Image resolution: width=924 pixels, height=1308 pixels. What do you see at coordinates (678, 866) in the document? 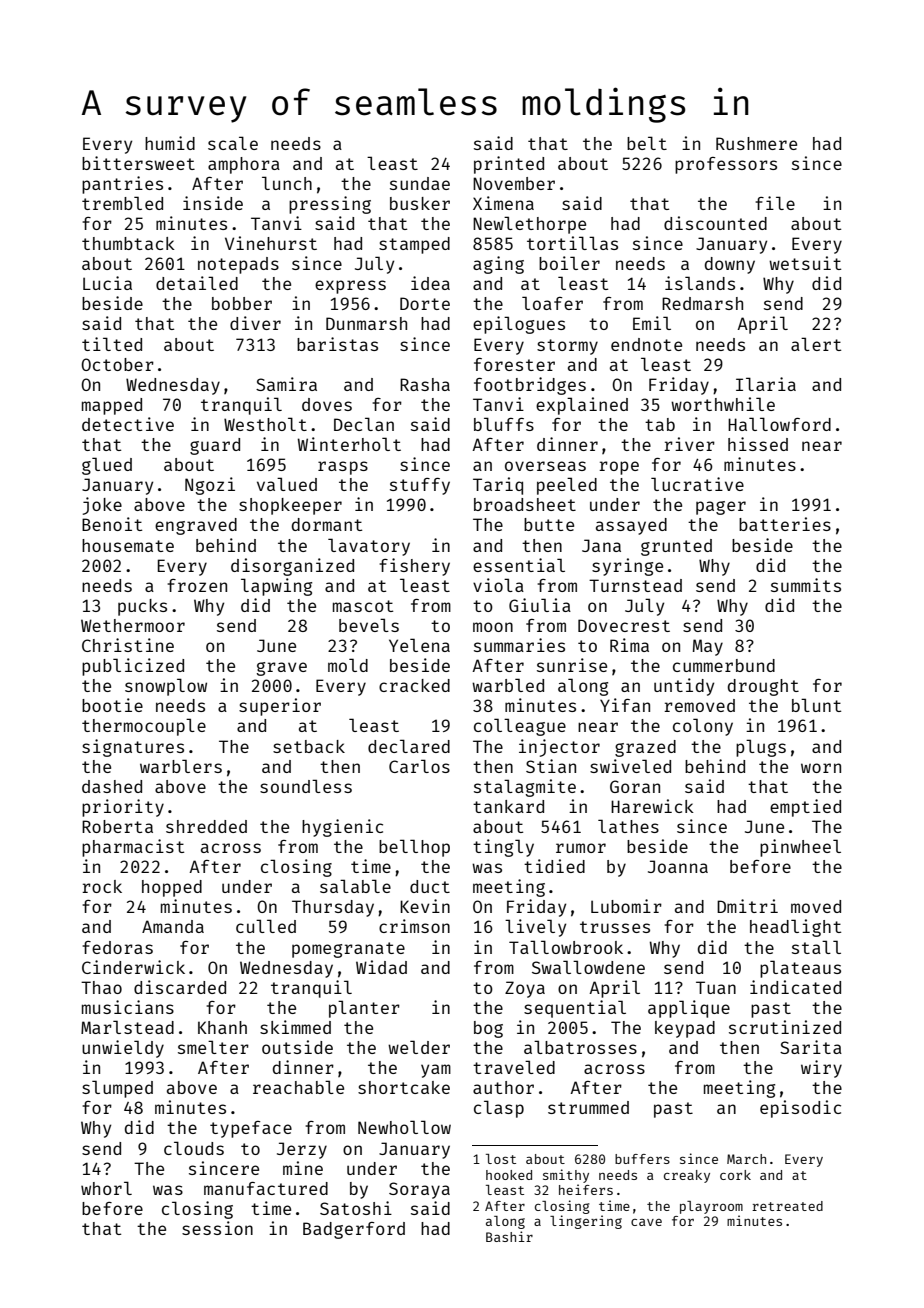
I see `Joanna` at bounding box center [678, 866].
